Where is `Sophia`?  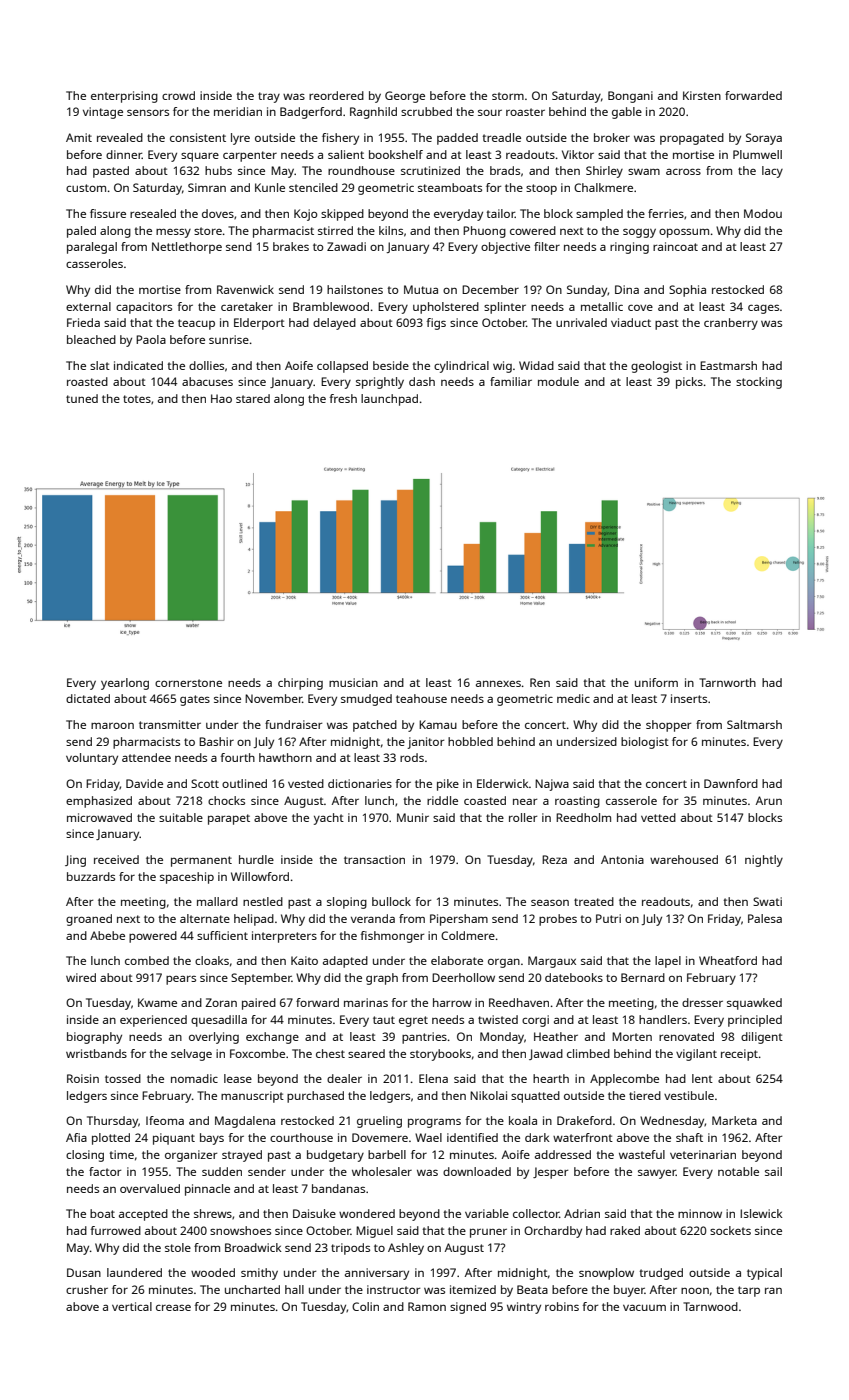
Sophia is located at coordinates (687, 291).
